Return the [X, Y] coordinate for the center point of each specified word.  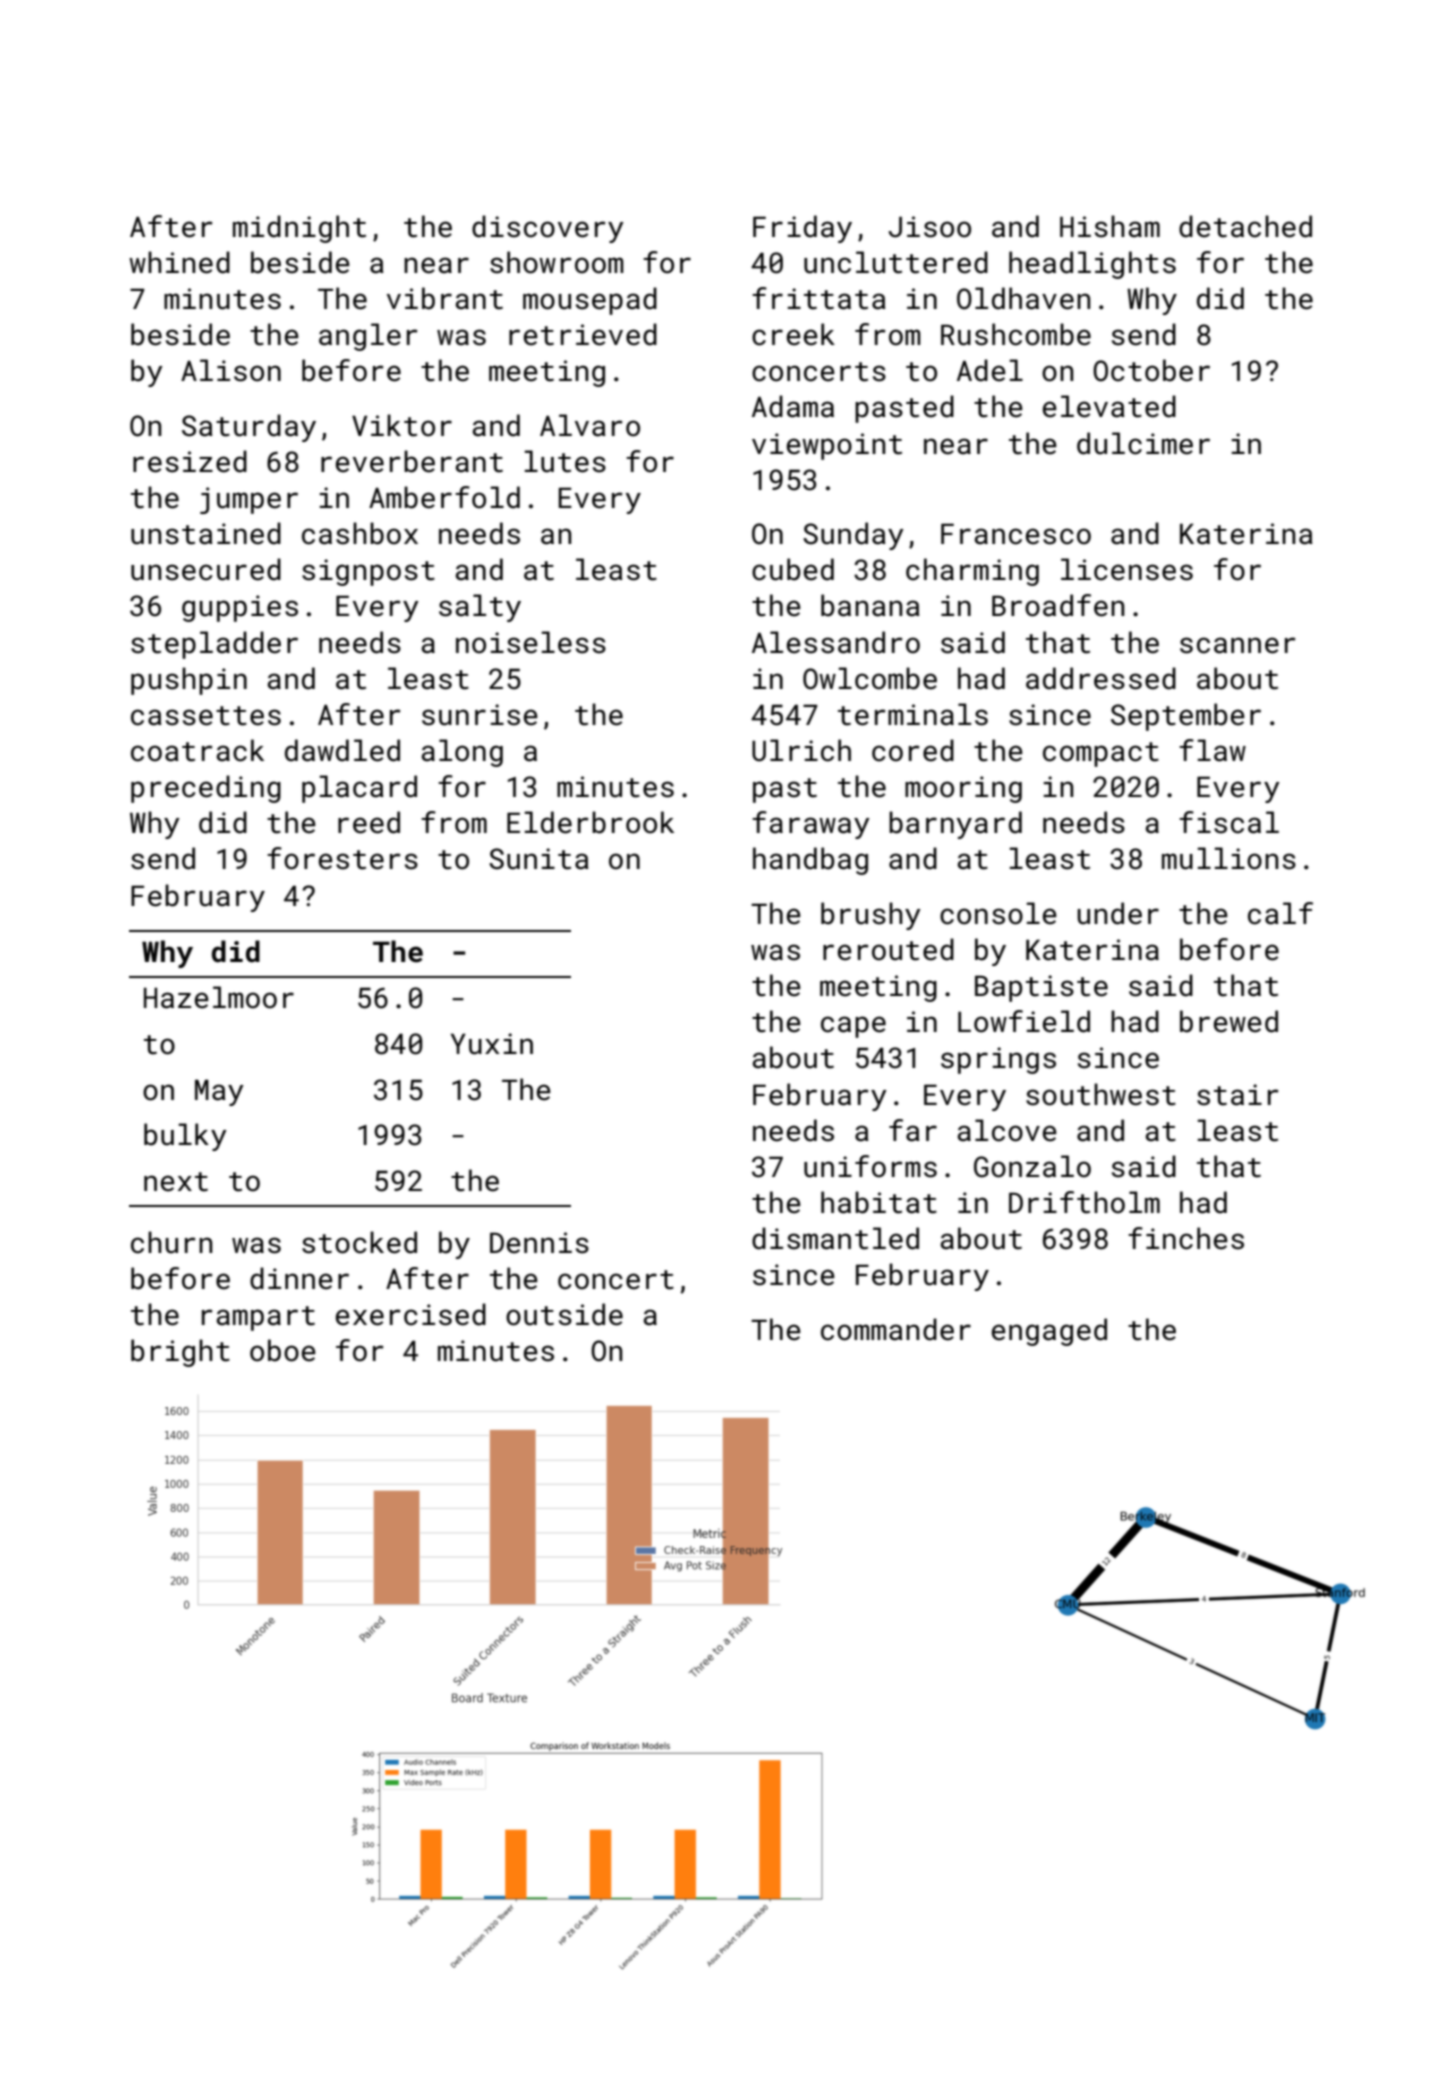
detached [1245, 226]
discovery [548, 229]
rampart [258, 1318]
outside [564, 1314]
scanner [1238, 645]
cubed [793, 569]
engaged [1049, 1332]
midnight [299, 229]
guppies [240, 608]
